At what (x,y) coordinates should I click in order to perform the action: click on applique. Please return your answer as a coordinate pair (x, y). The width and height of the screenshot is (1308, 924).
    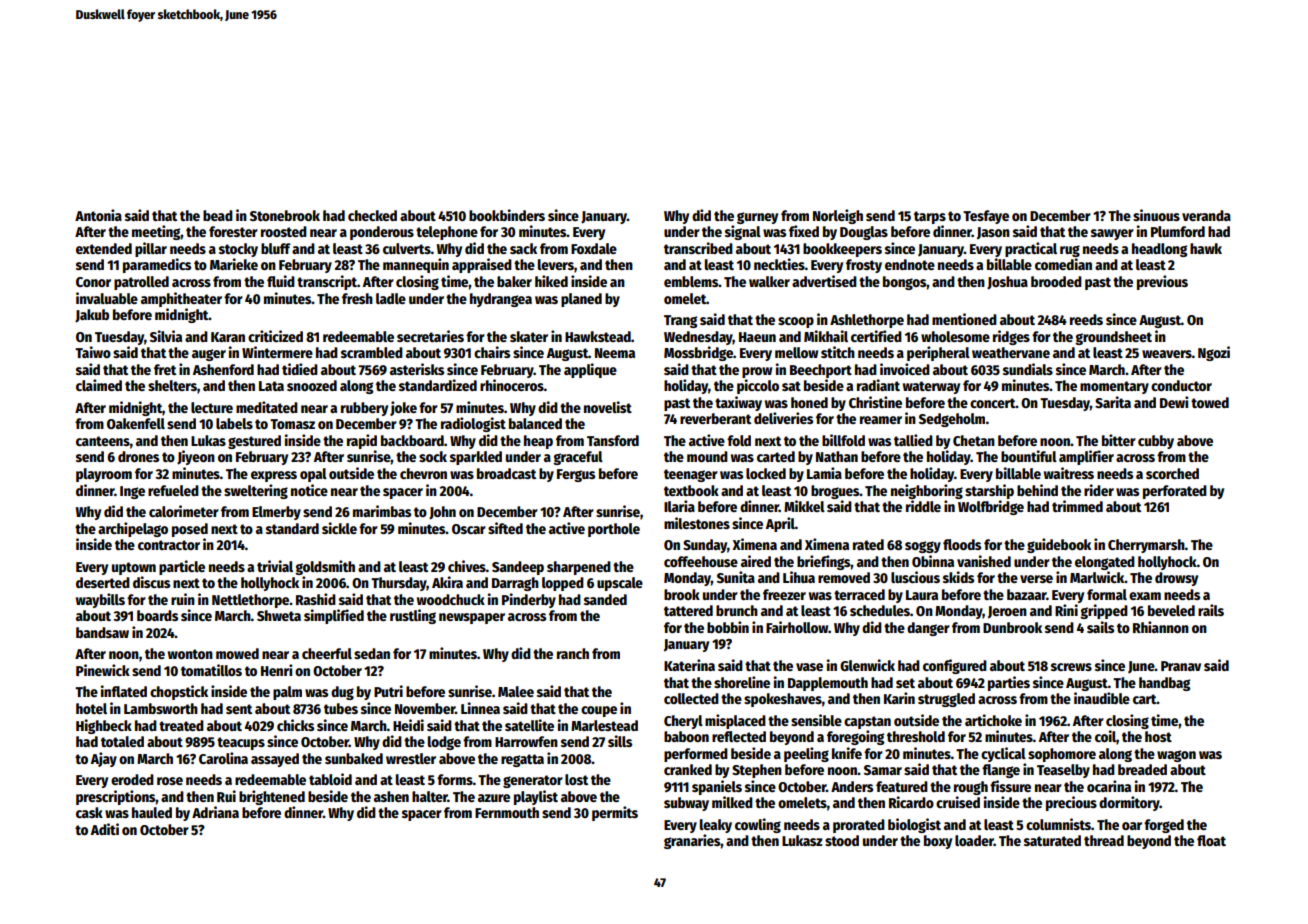
    Looking at the image, I should click on (590, 370).
